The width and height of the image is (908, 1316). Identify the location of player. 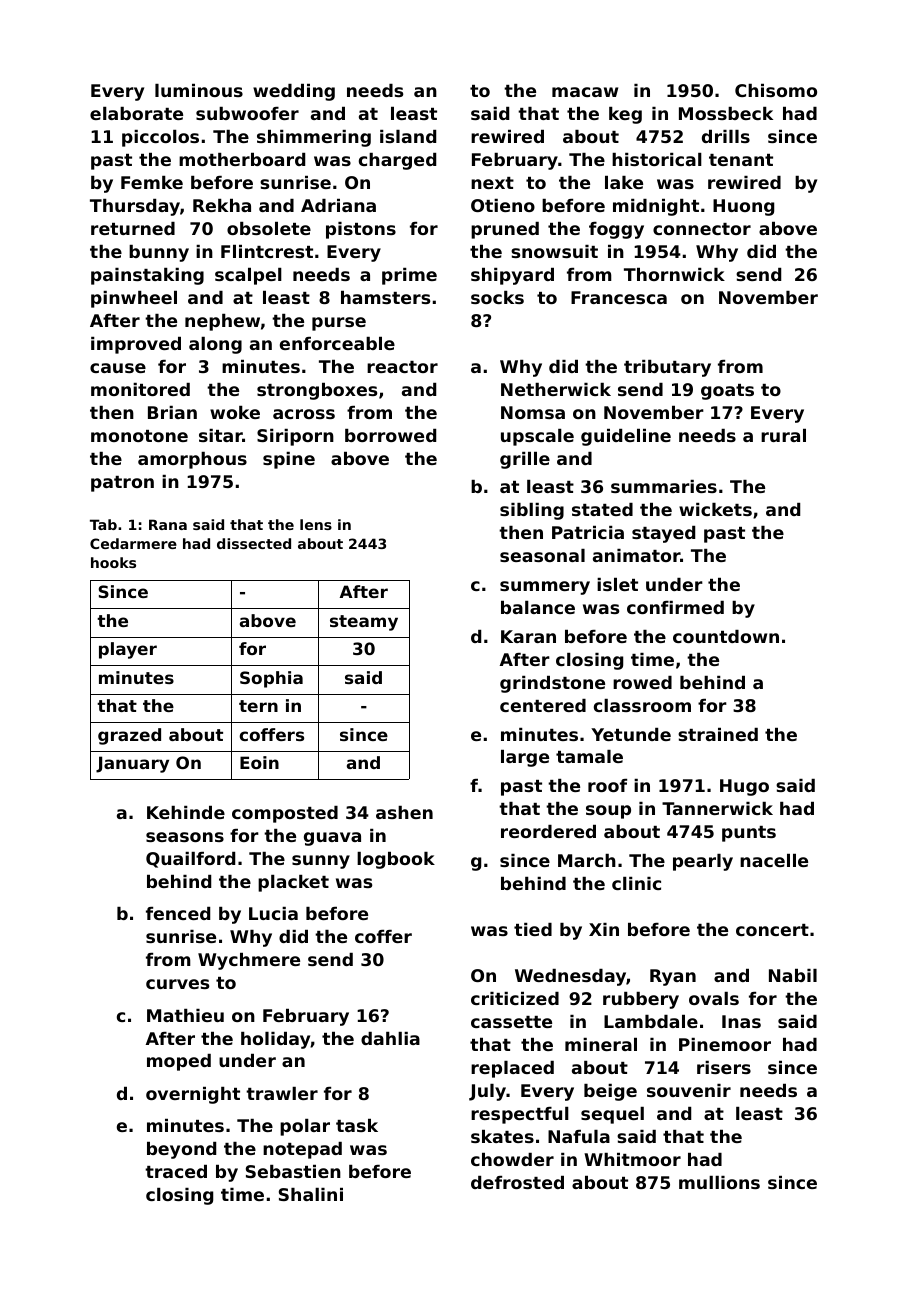
(128, 650).
